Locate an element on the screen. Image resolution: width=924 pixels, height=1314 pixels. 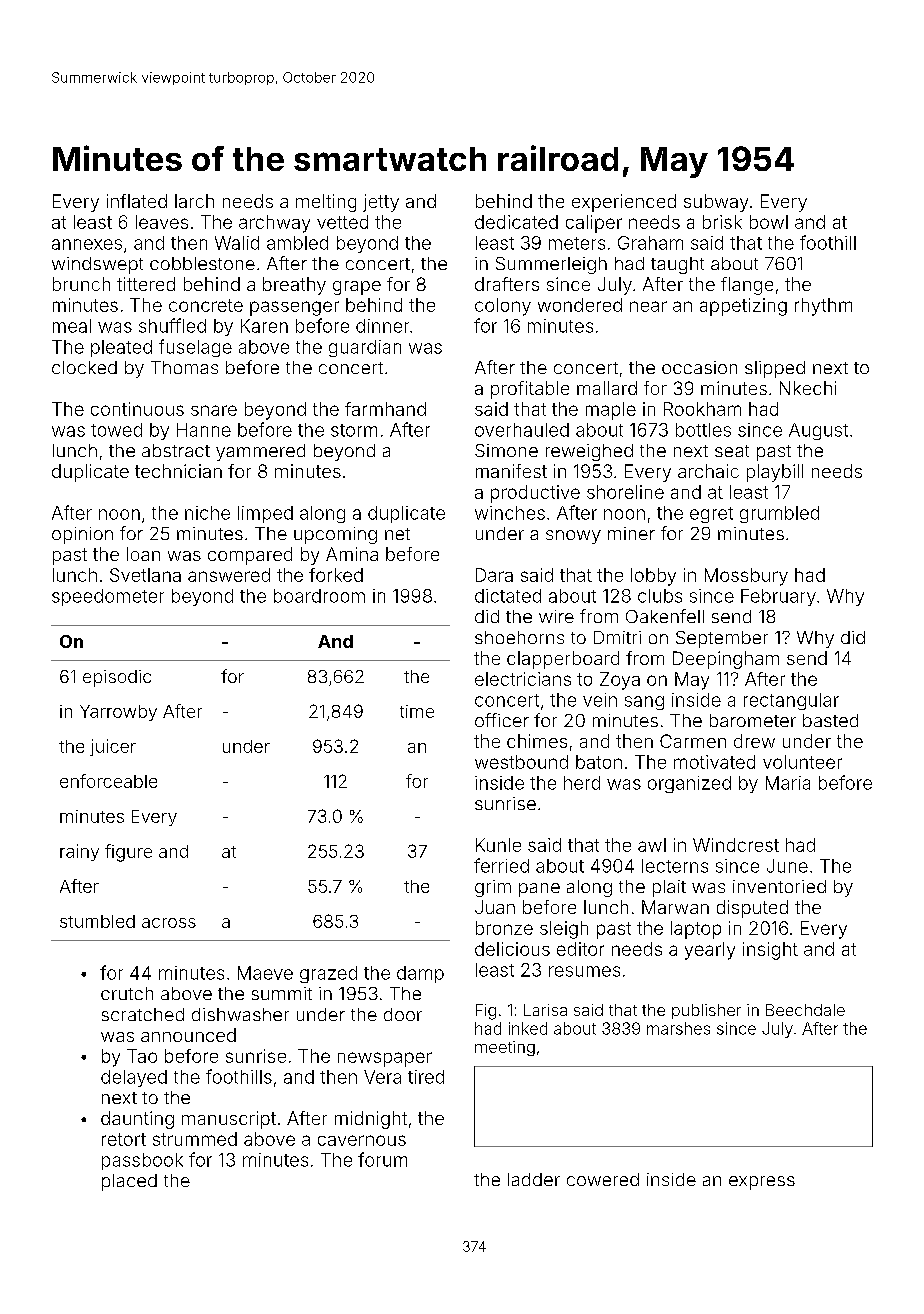
forked is located at coordinates (336, 575).
